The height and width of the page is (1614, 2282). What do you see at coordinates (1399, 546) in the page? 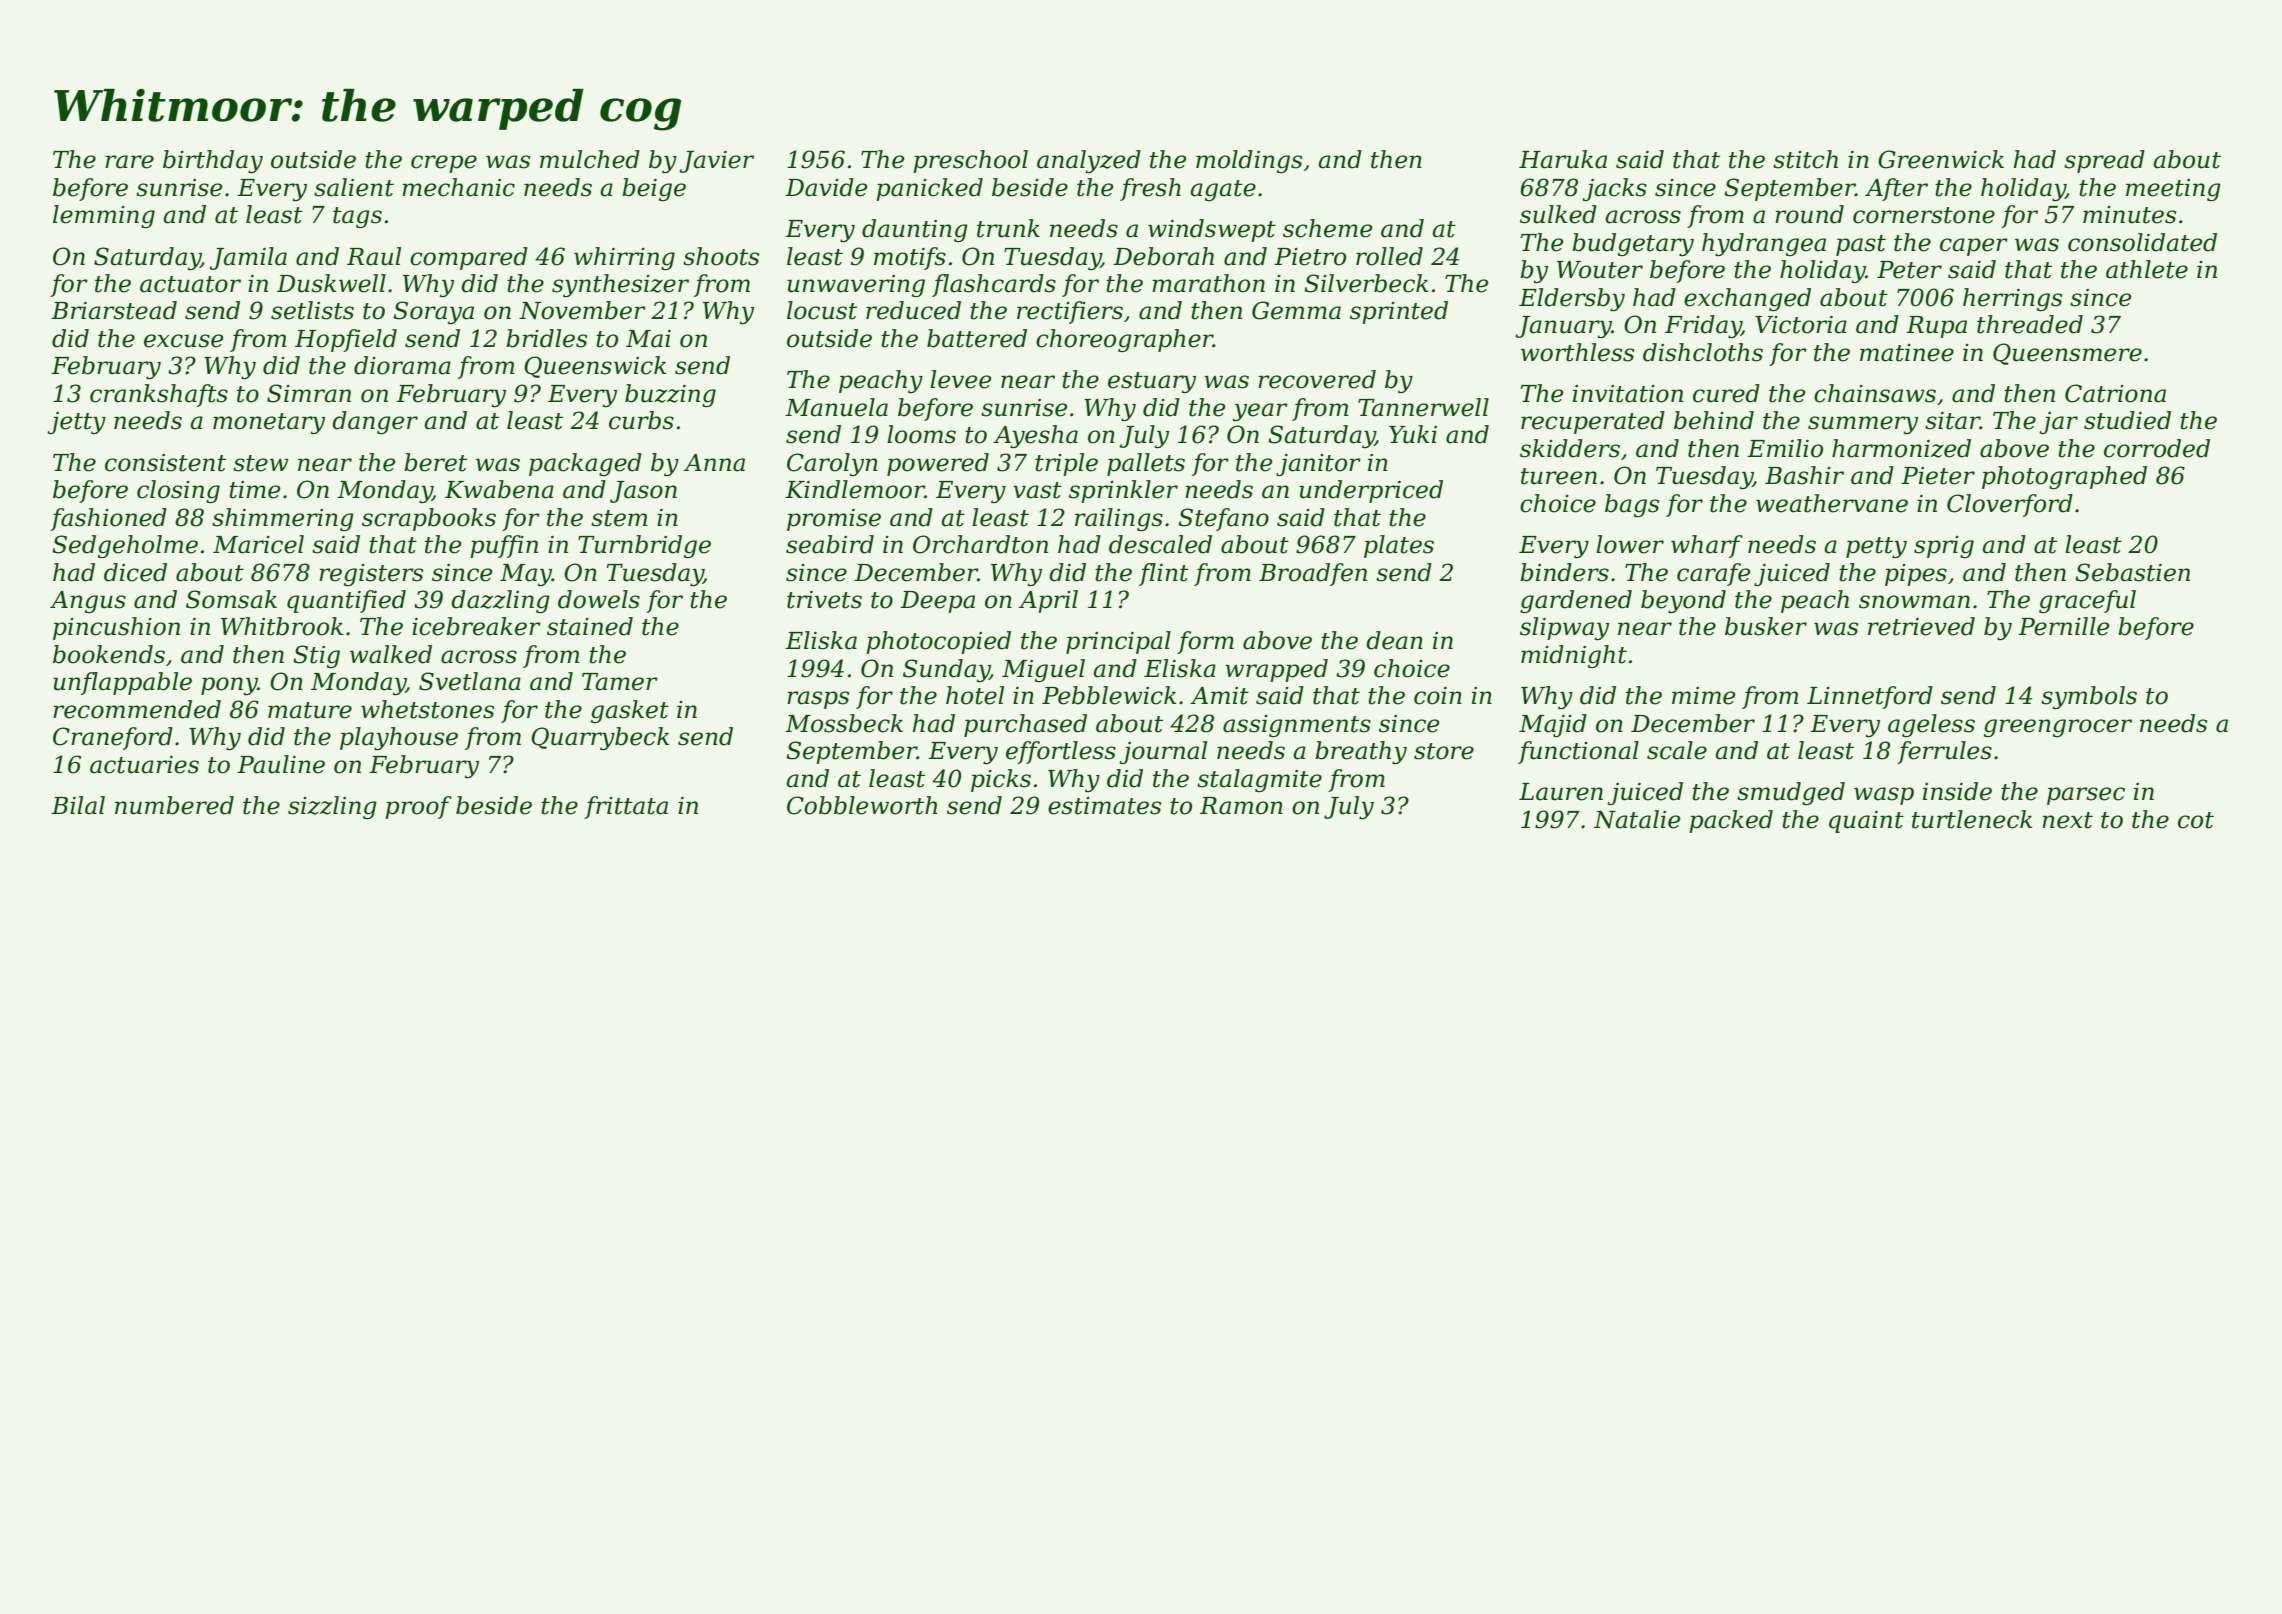
I see `plates` at bounding box center [1399, 546].
